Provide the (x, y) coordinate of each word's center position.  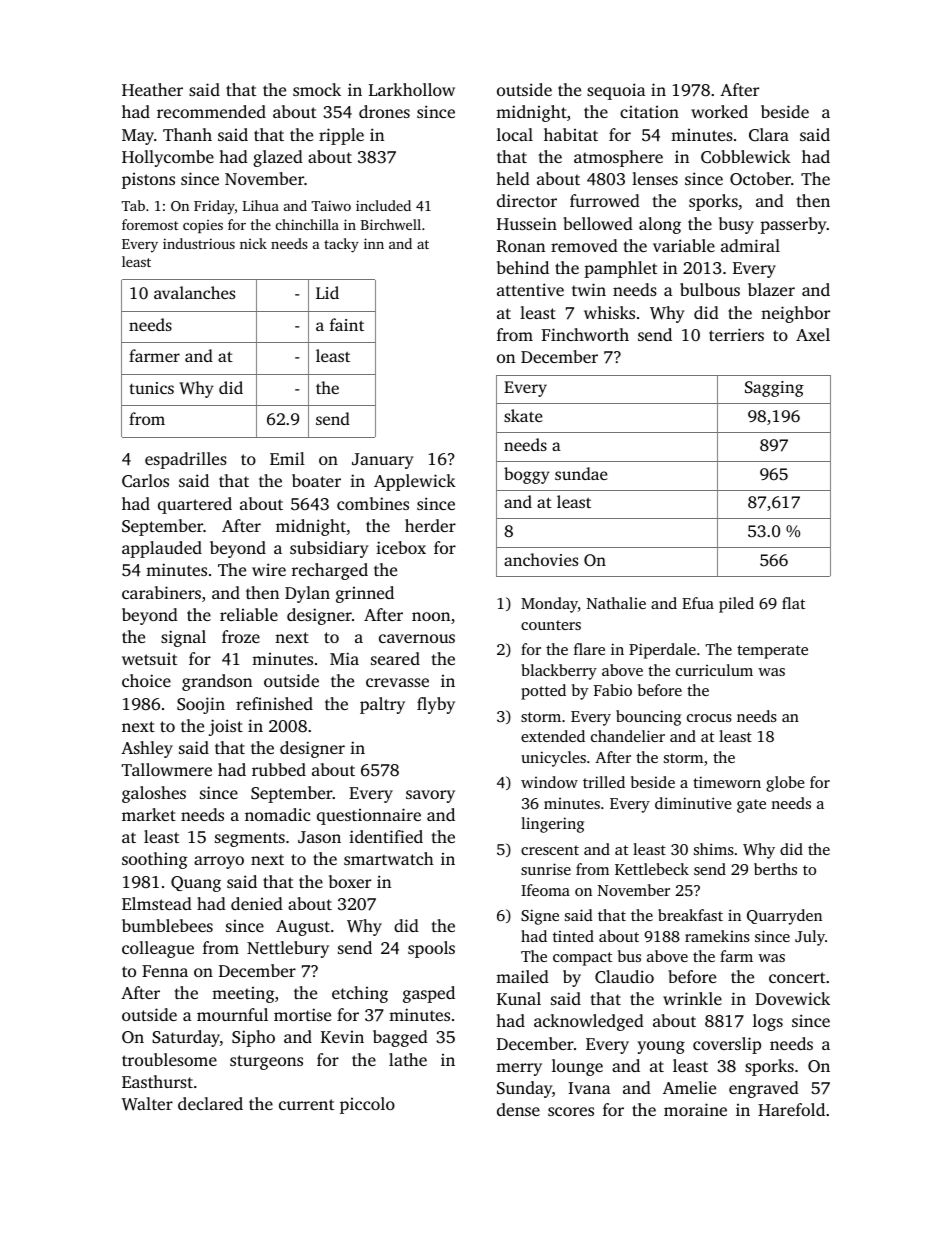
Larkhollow (412, 89)
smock (317, 89)
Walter (147, 1104)
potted (543, 692)
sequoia (616, 91)
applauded (162, 549)
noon (431, 616)
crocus (709, 718)
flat (793, 603)
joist (226, 727)
